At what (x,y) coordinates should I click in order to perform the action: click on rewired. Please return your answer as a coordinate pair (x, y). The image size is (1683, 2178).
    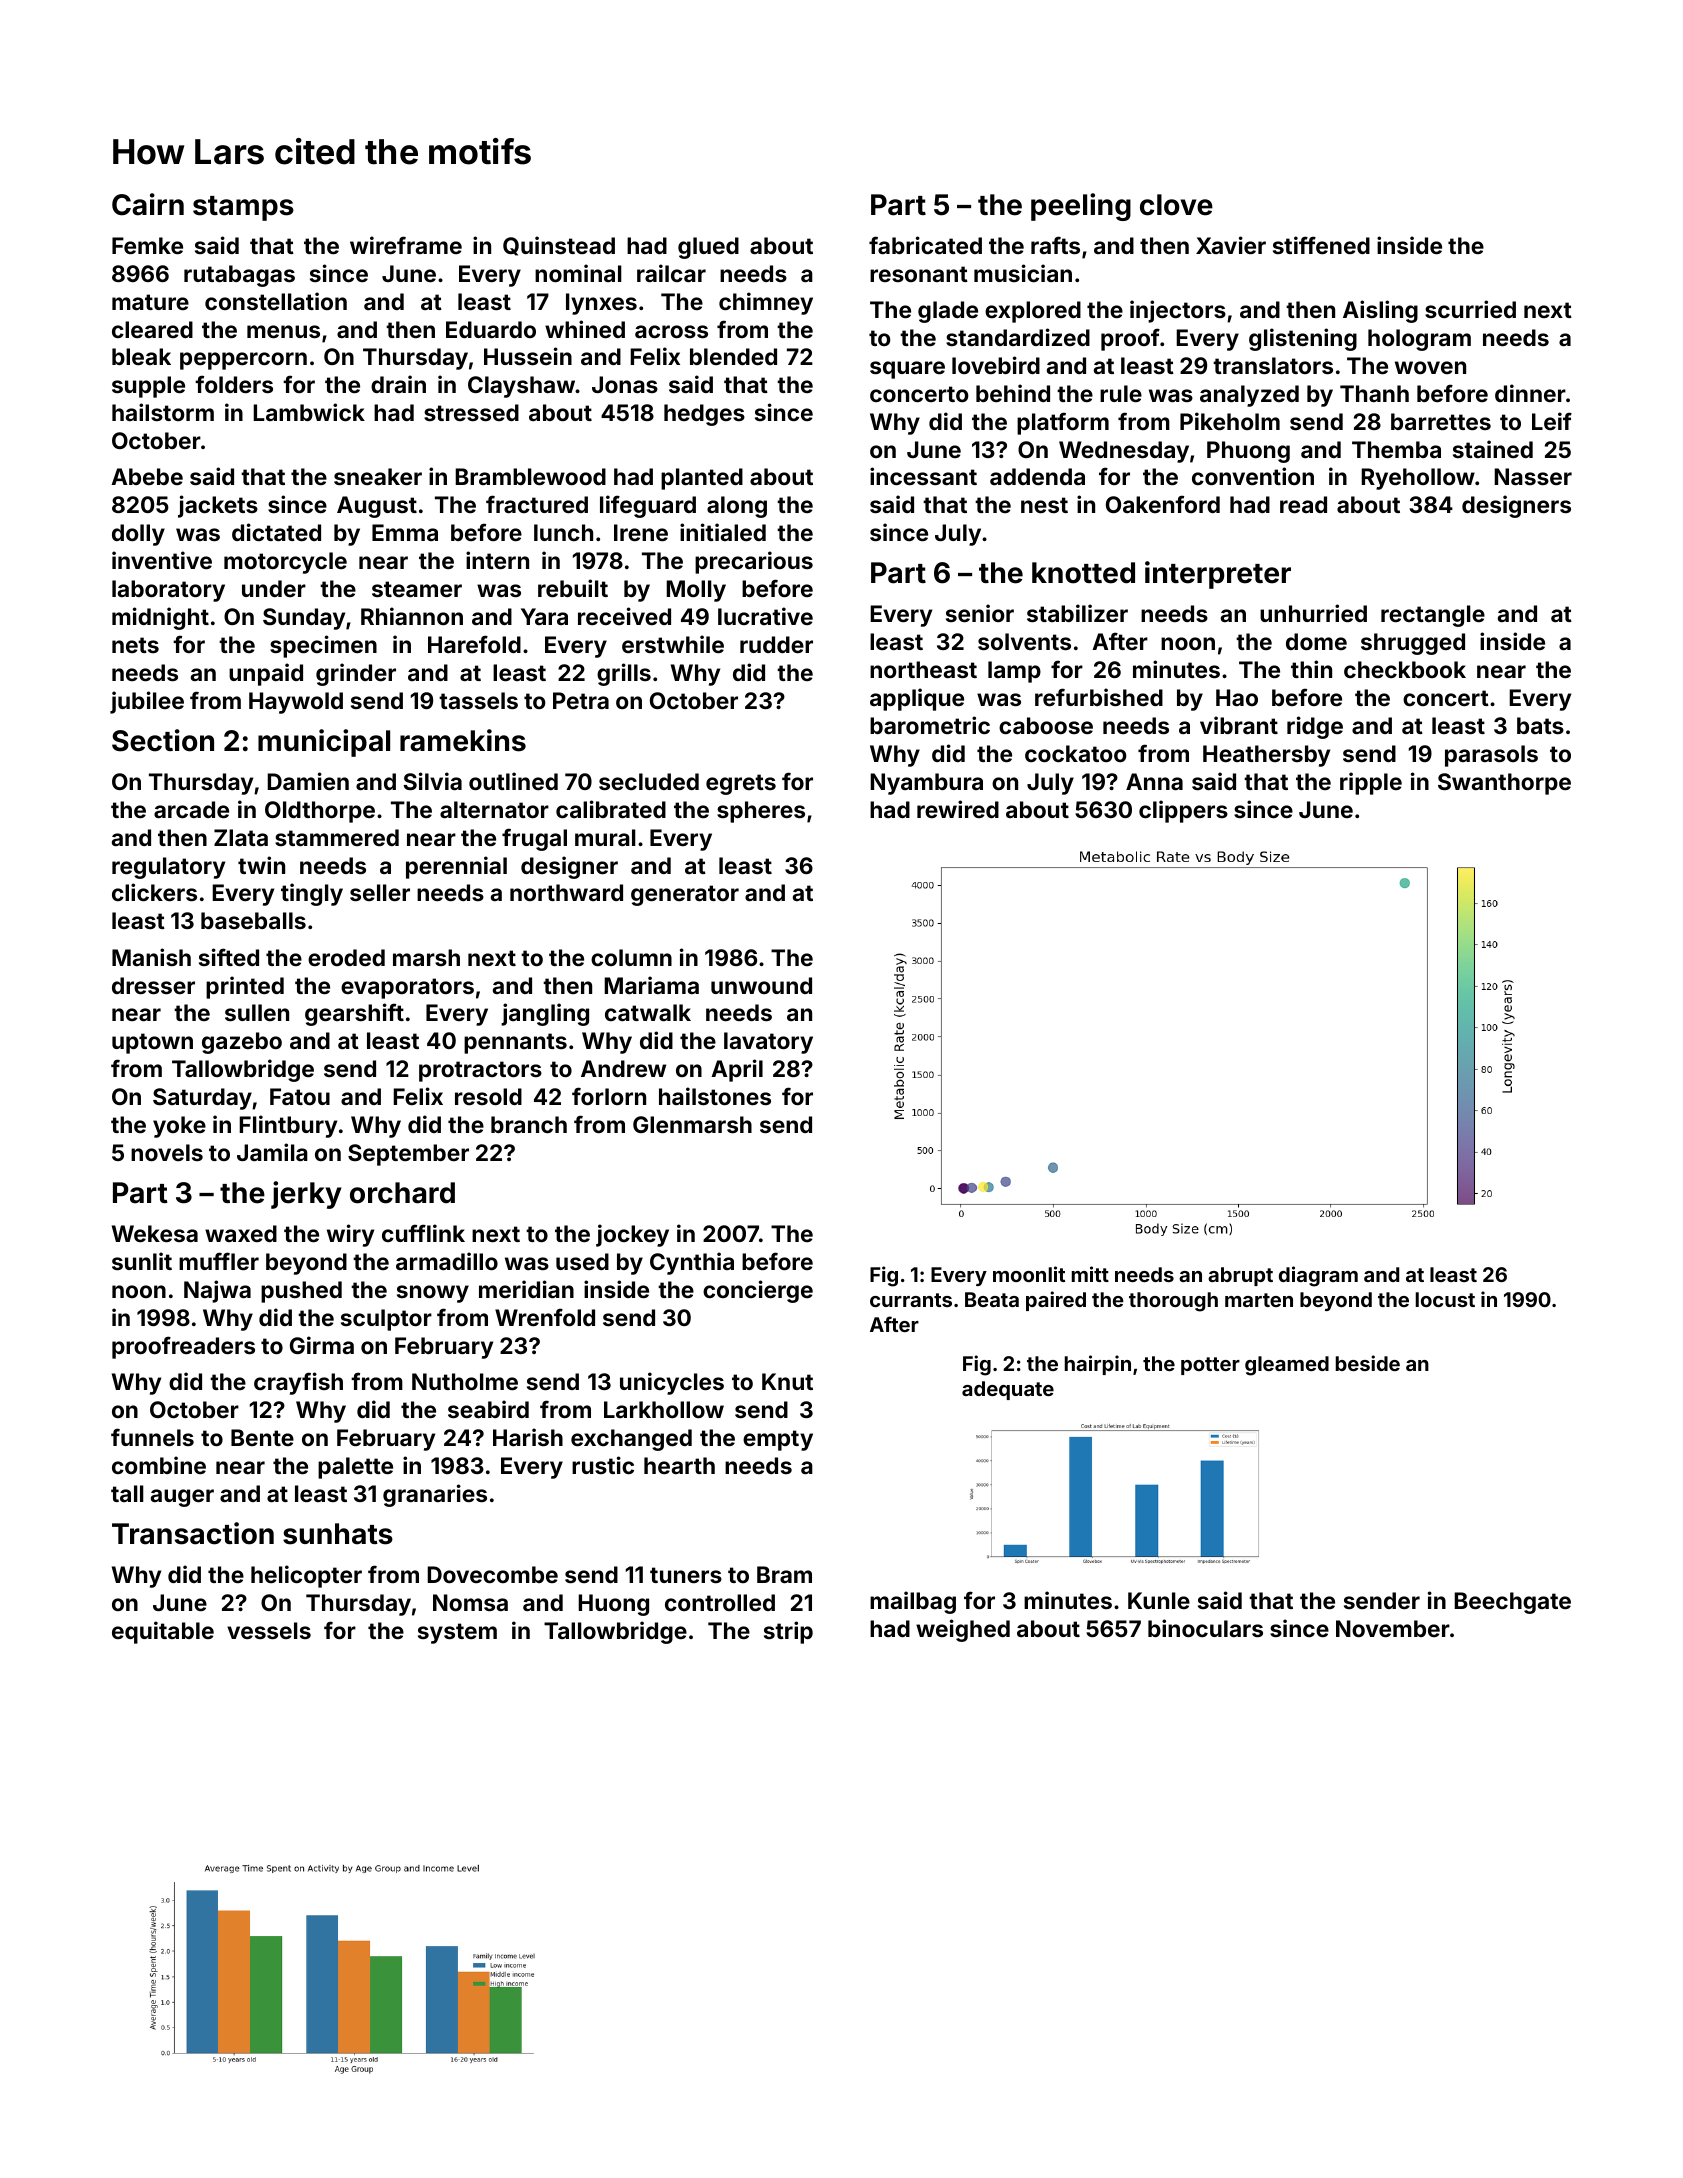
    Looking at the image, I should click on (958, 809).
